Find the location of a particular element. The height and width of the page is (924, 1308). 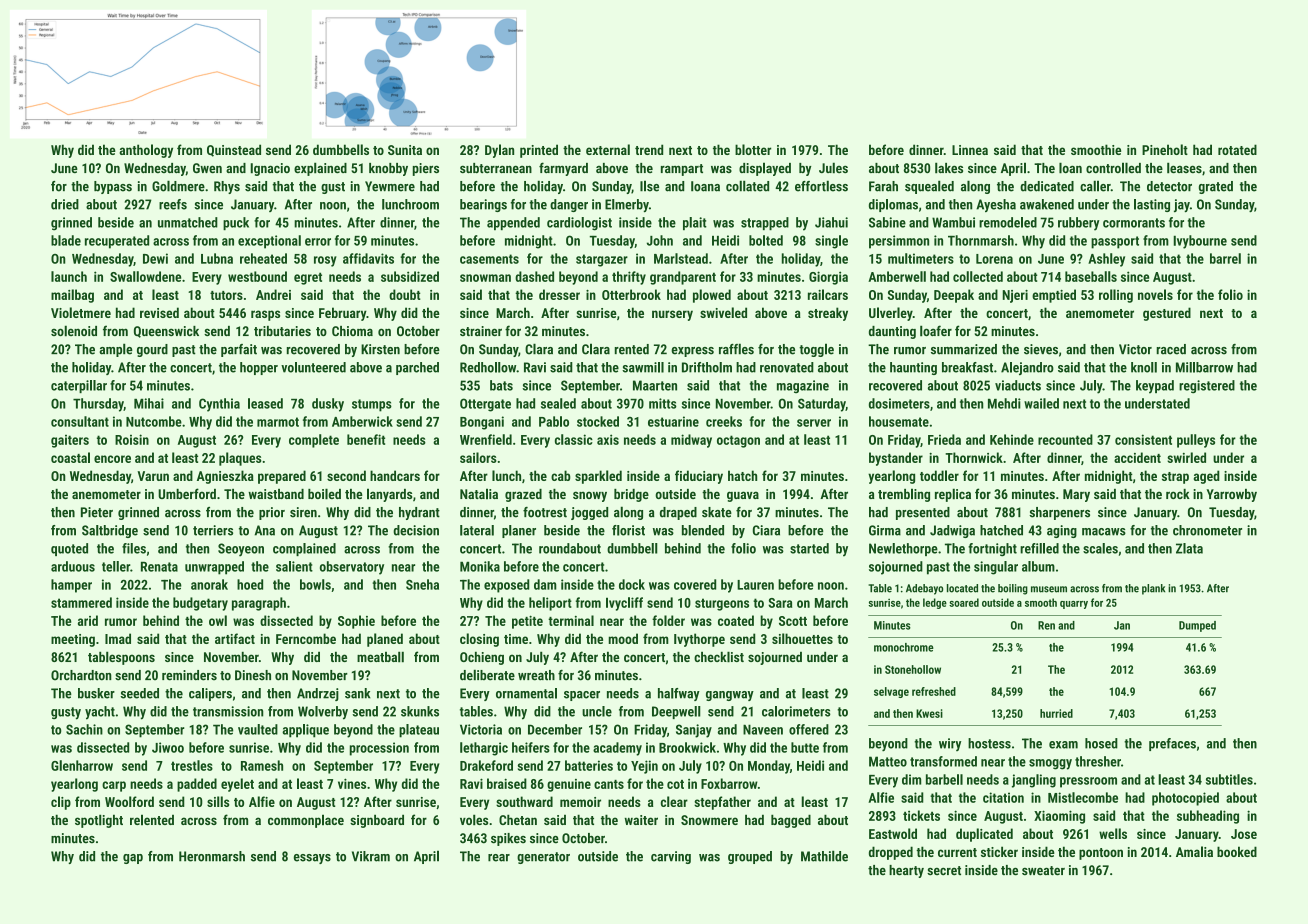

anorak is located at coordinates (209, 584).
